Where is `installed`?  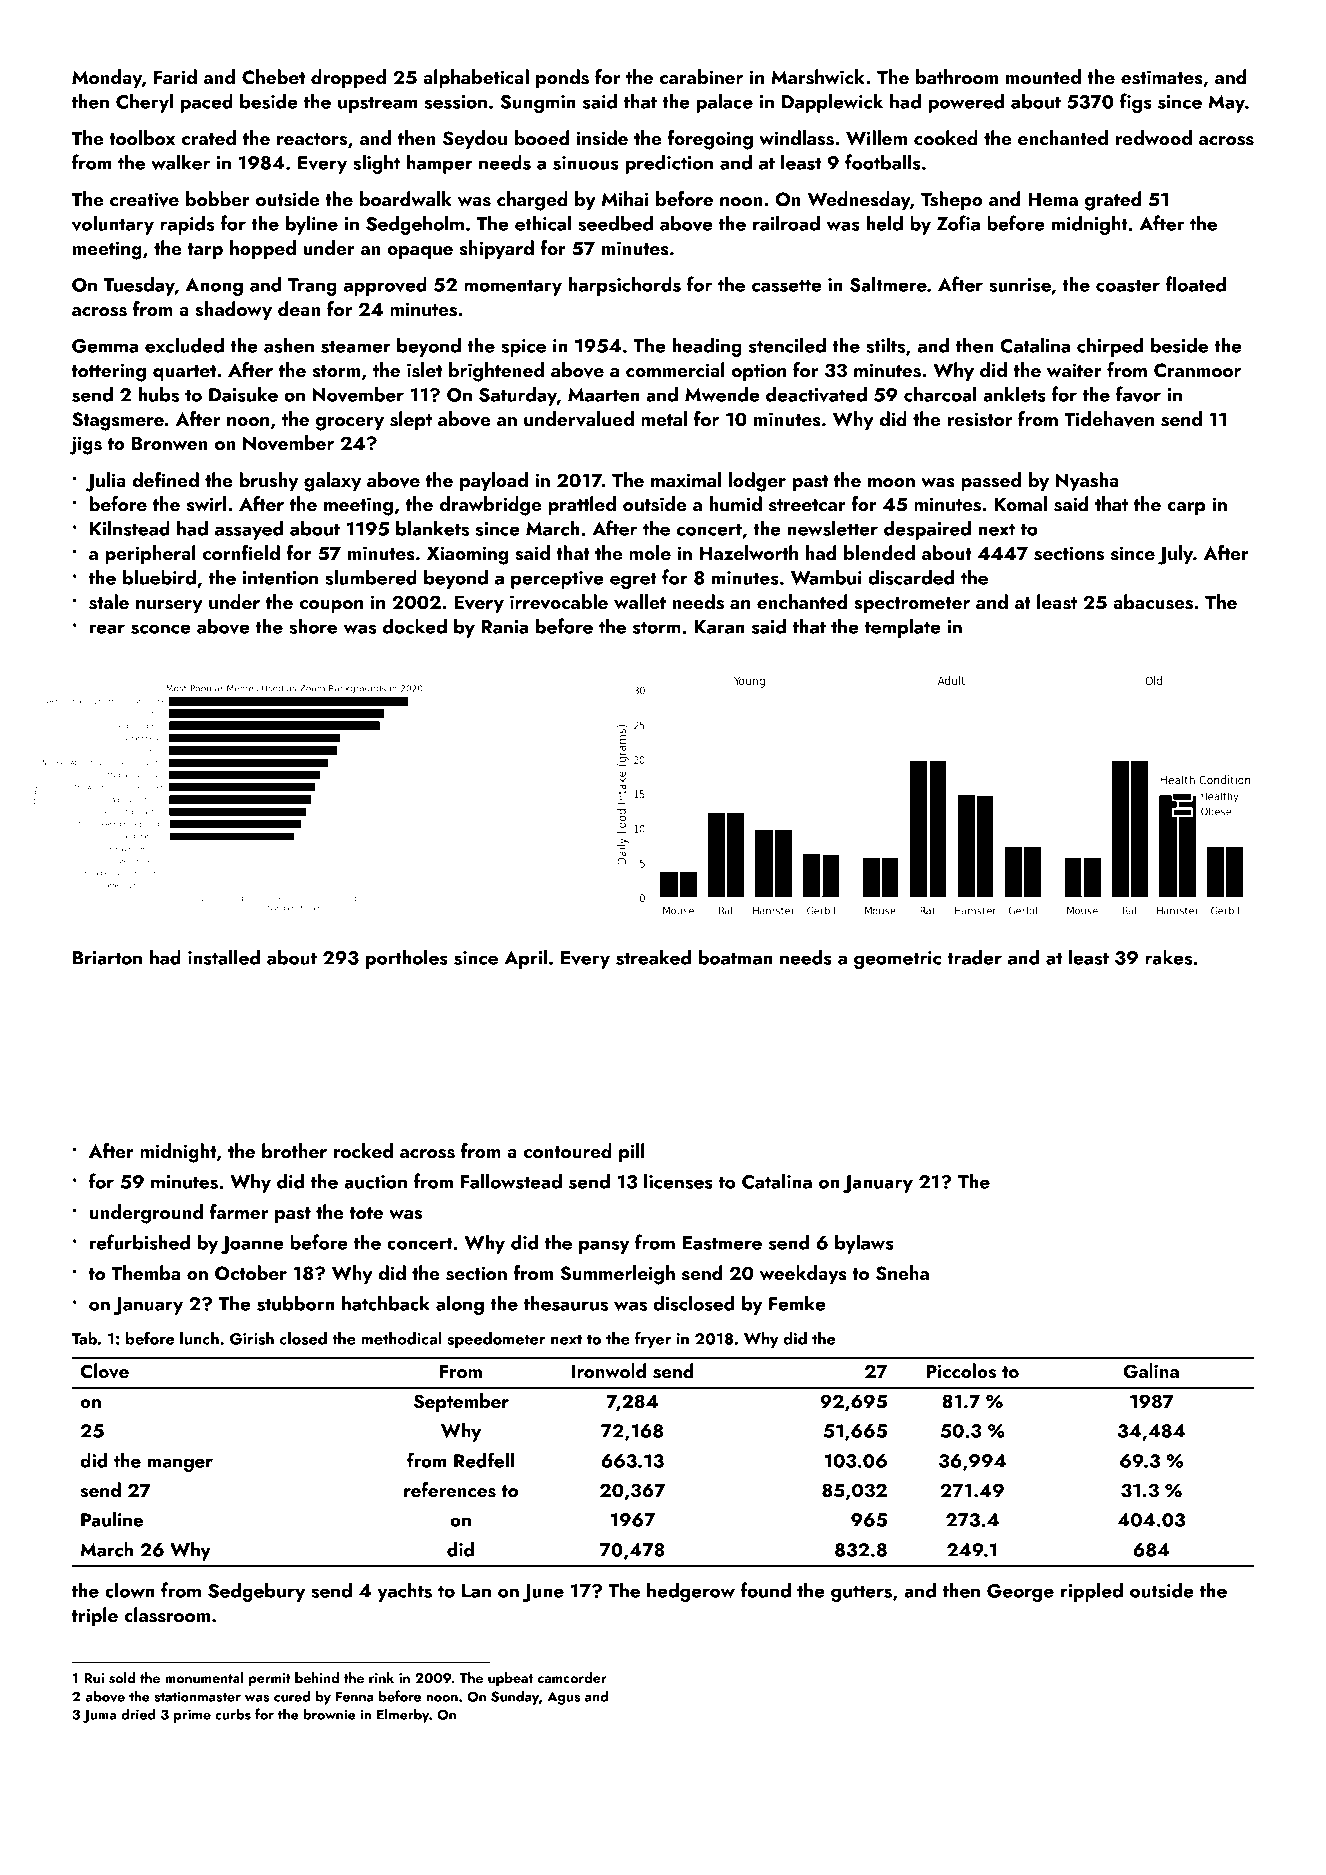
installed is located at coordinates (224, 957).
